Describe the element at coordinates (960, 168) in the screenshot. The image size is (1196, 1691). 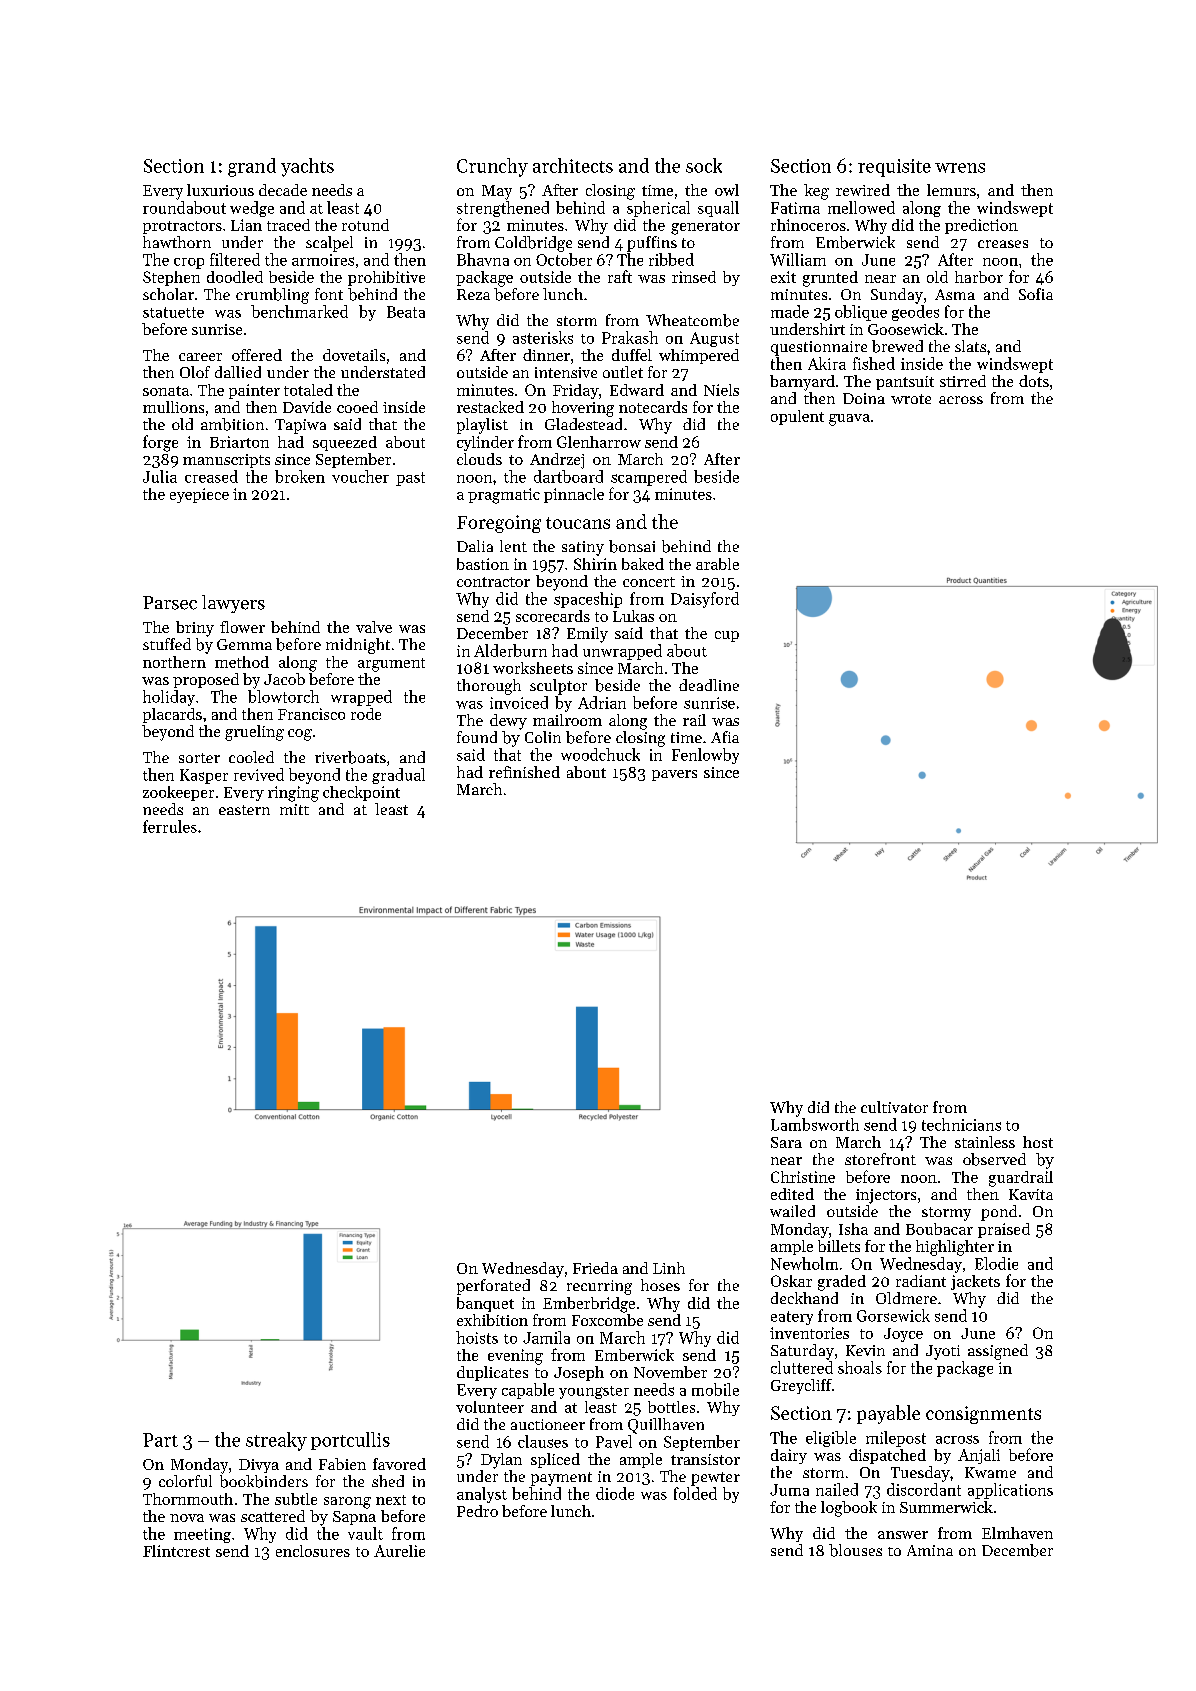
I see `wrens` at that location.
